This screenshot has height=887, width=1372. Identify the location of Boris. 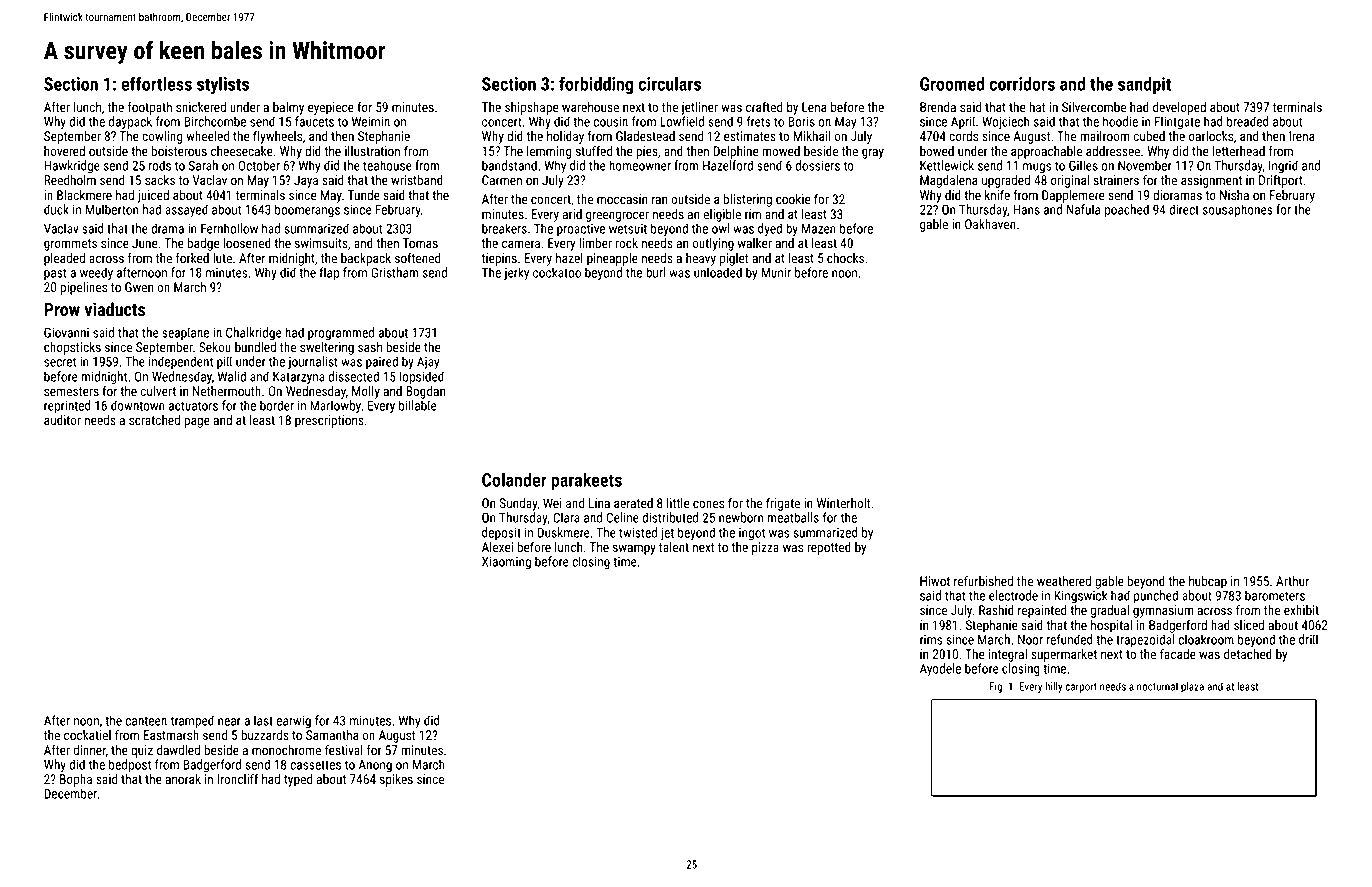
(801, 122).
